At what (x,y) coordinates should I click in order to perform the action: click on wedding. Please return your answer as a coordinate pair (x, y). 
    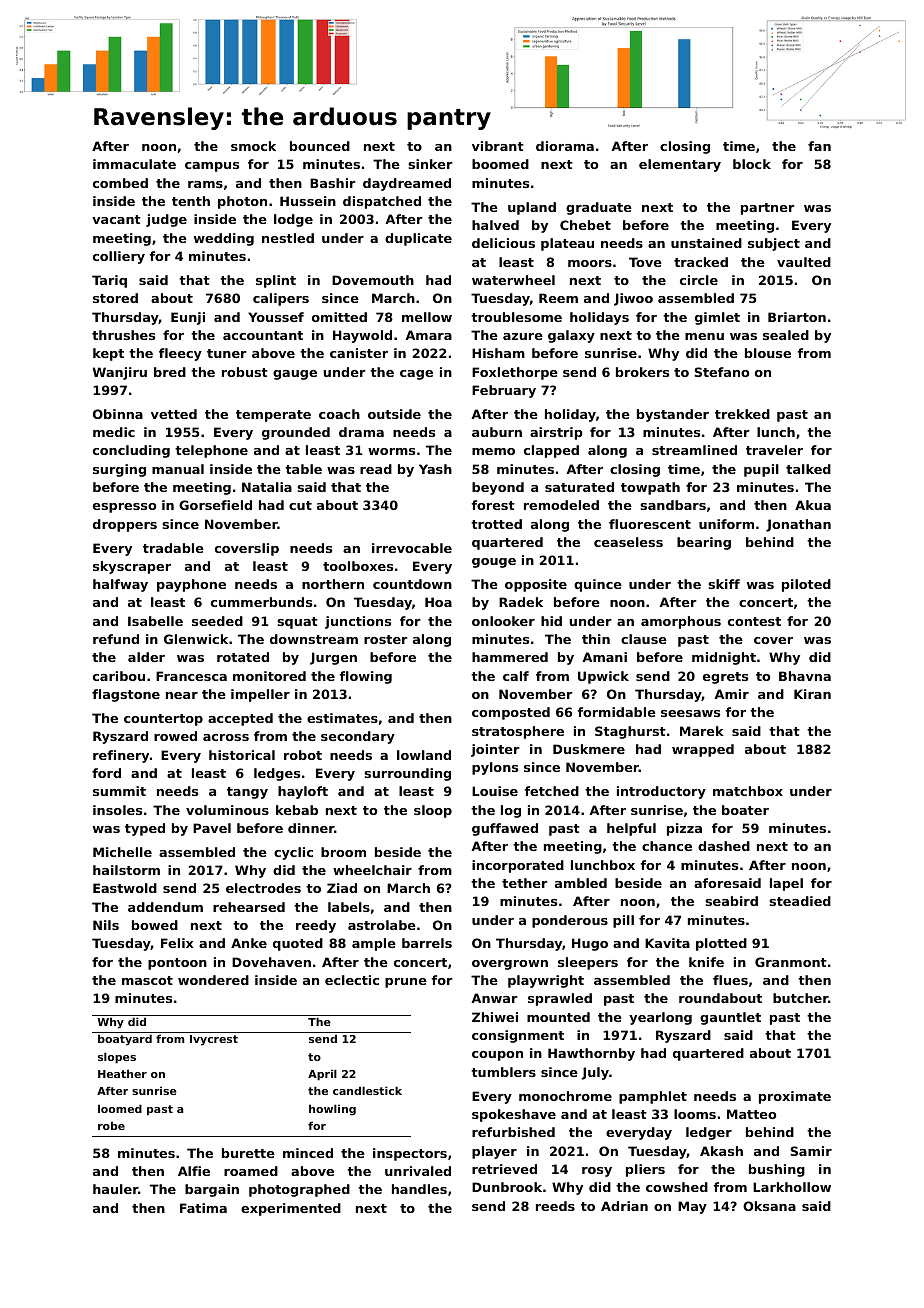
    Looking at the image, I should click on (224, 239).
